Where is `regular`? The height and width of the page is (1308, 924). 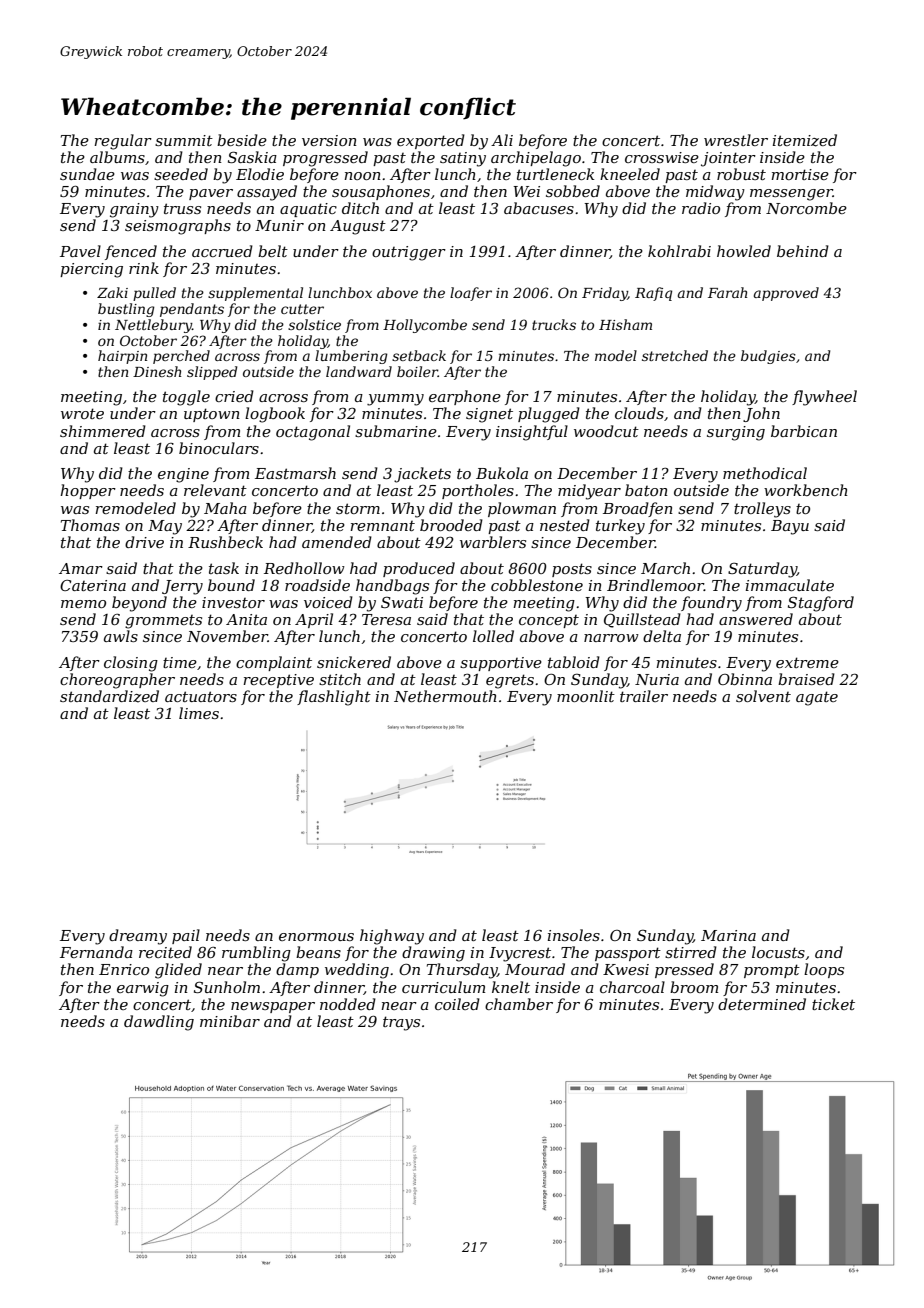
regular is located at coordinates (123, 142).
